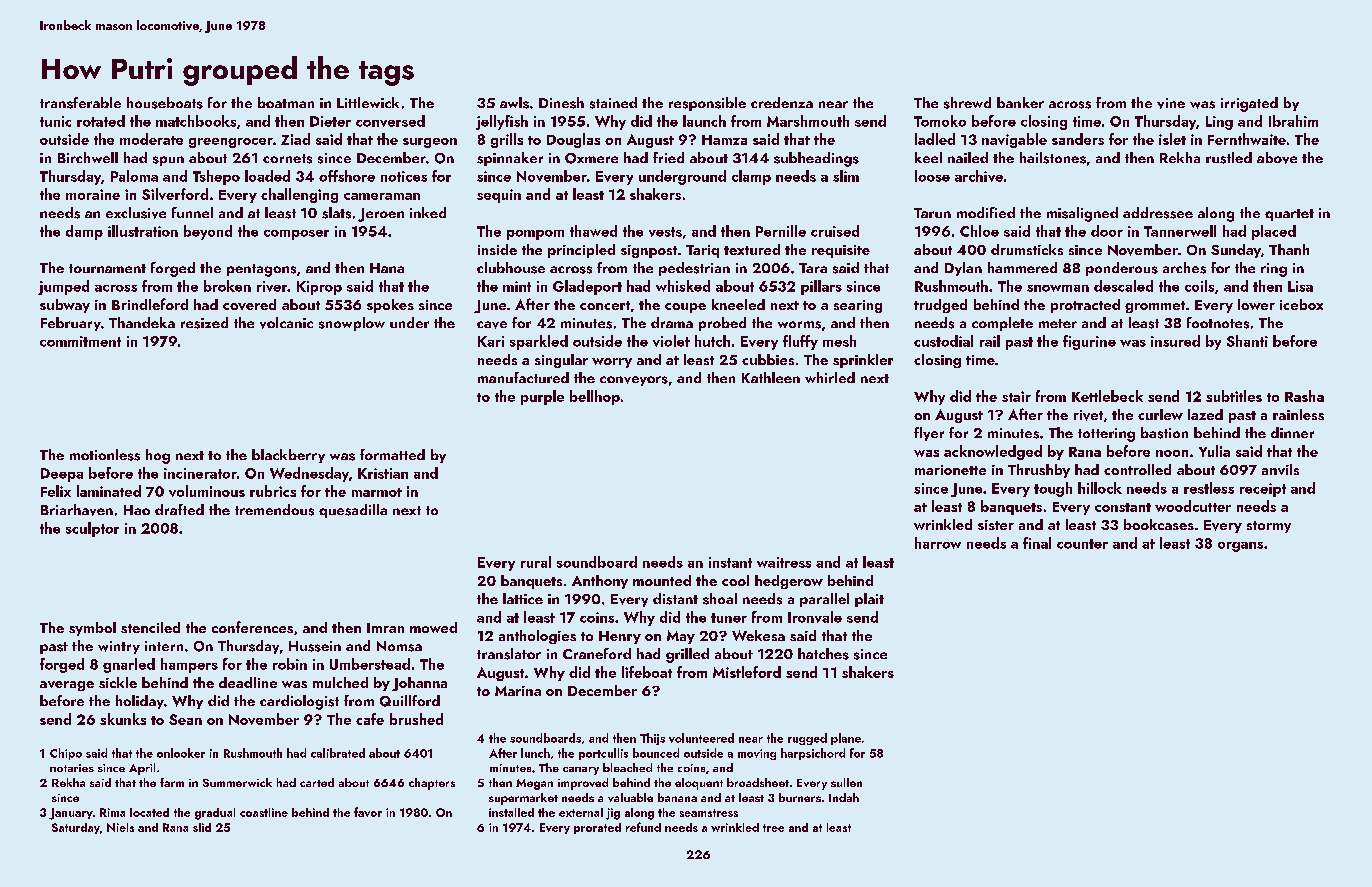  What do you see at coordinates (707, 104) in the screenshot?
I see `responsible` at bounding box center [707, 104].
